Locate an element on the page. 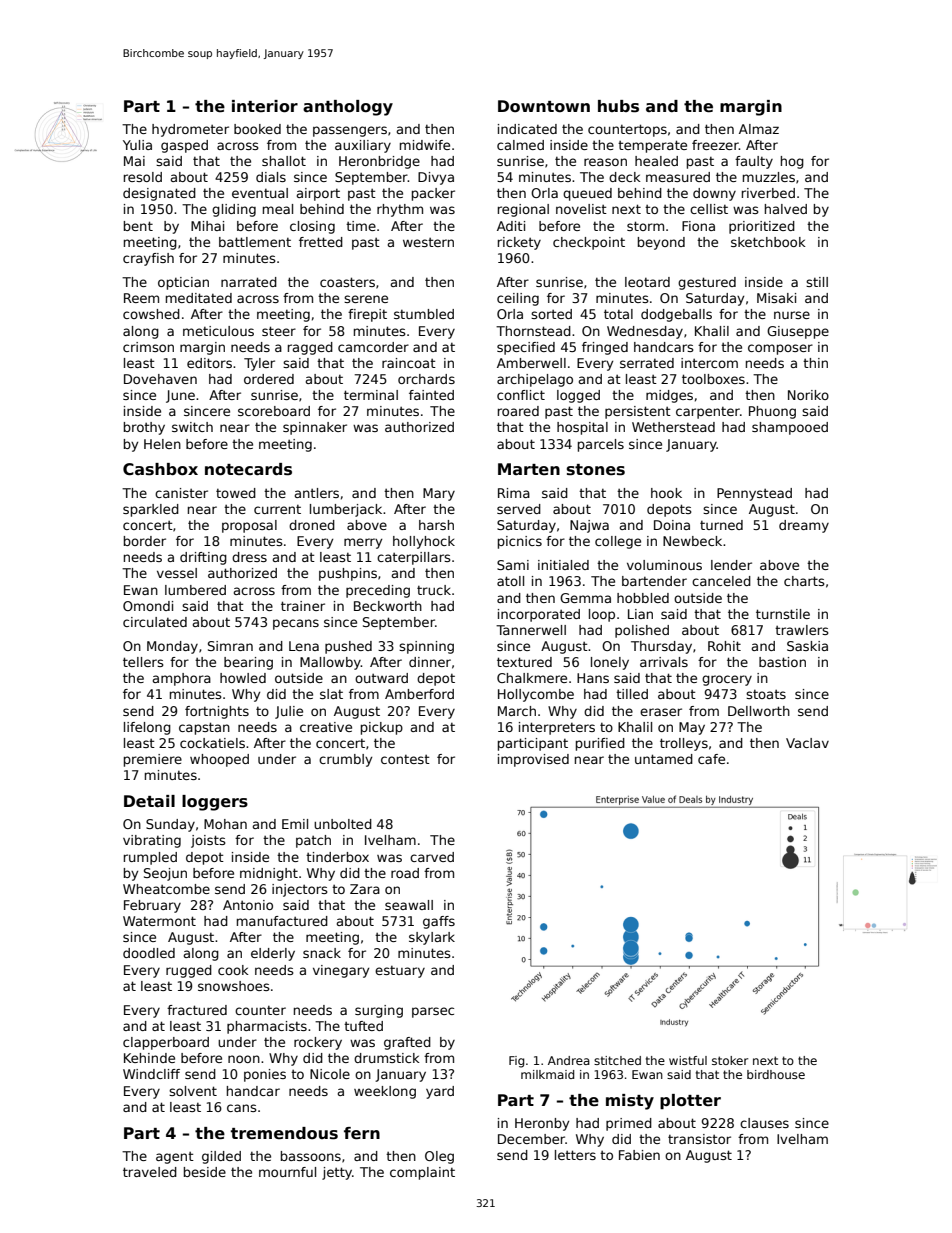  stoker is located at coordinates (730, 1060).
